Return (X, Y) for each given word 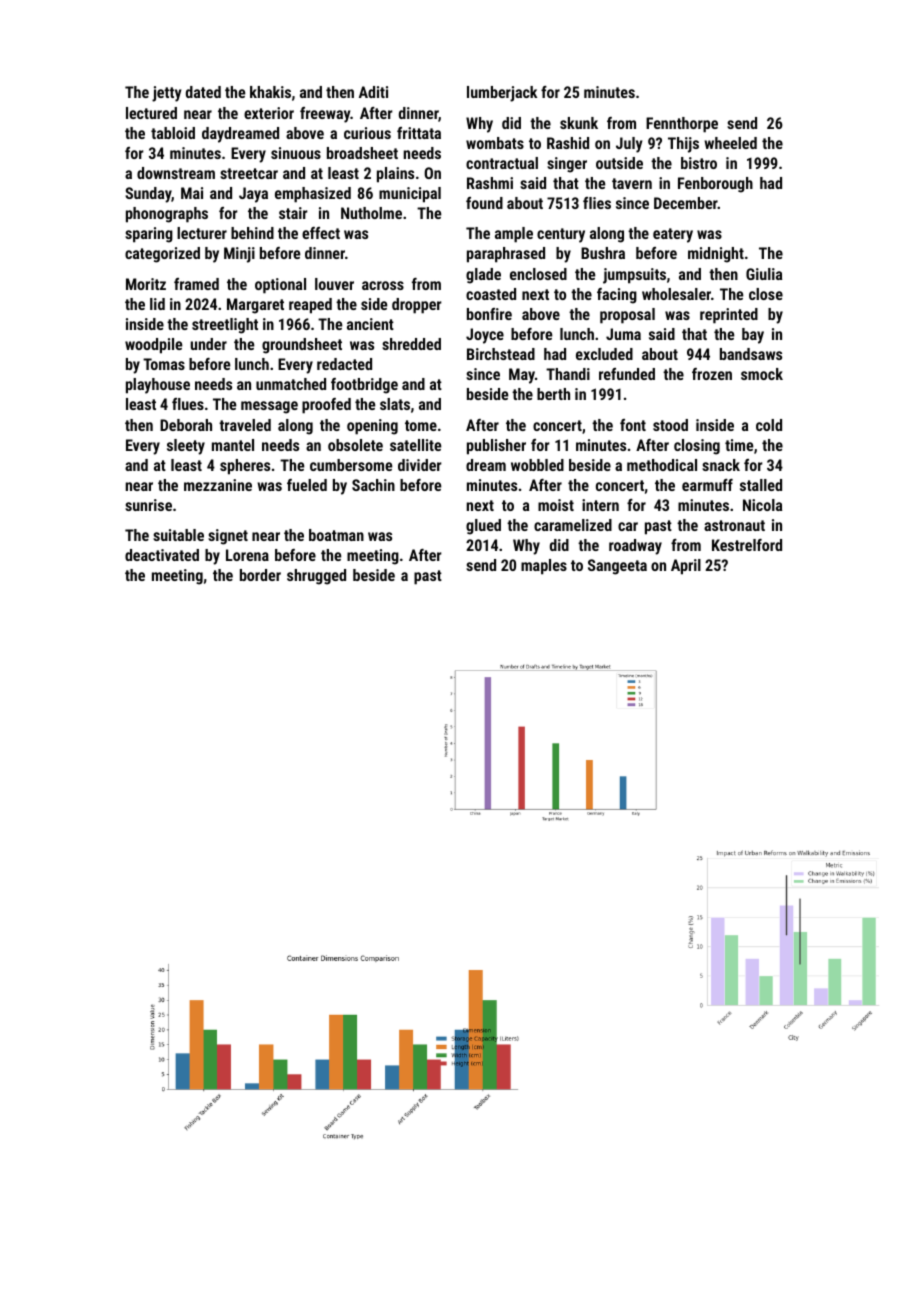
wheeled (730, 143)
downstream (176, 173)
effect (321, 233)
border (260, 575)
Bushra (603, 253)
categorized (162, 255)
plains (395, 175)
